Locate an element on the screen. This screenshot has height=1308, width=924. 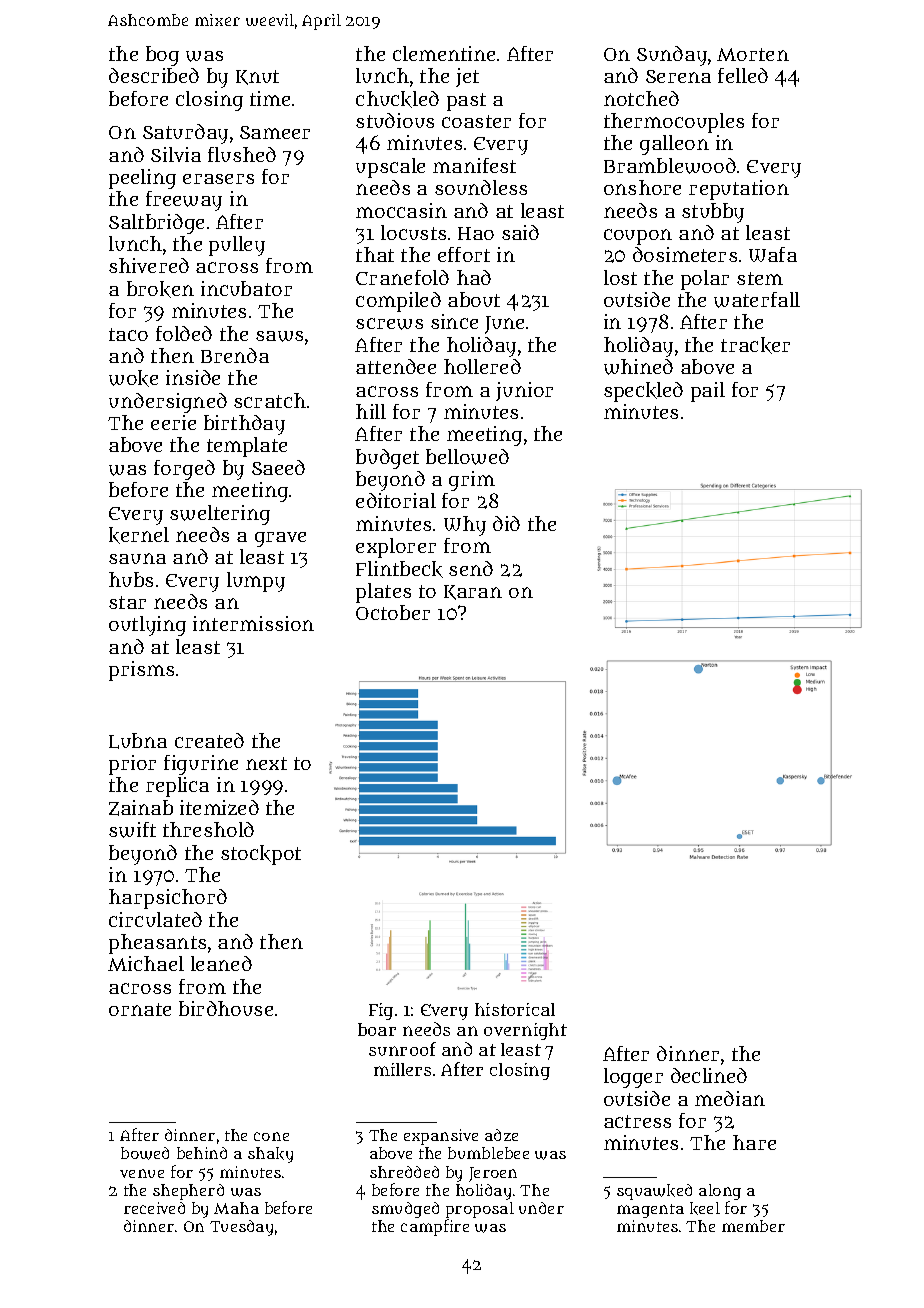
median is located at coordinates (730, 1098).
